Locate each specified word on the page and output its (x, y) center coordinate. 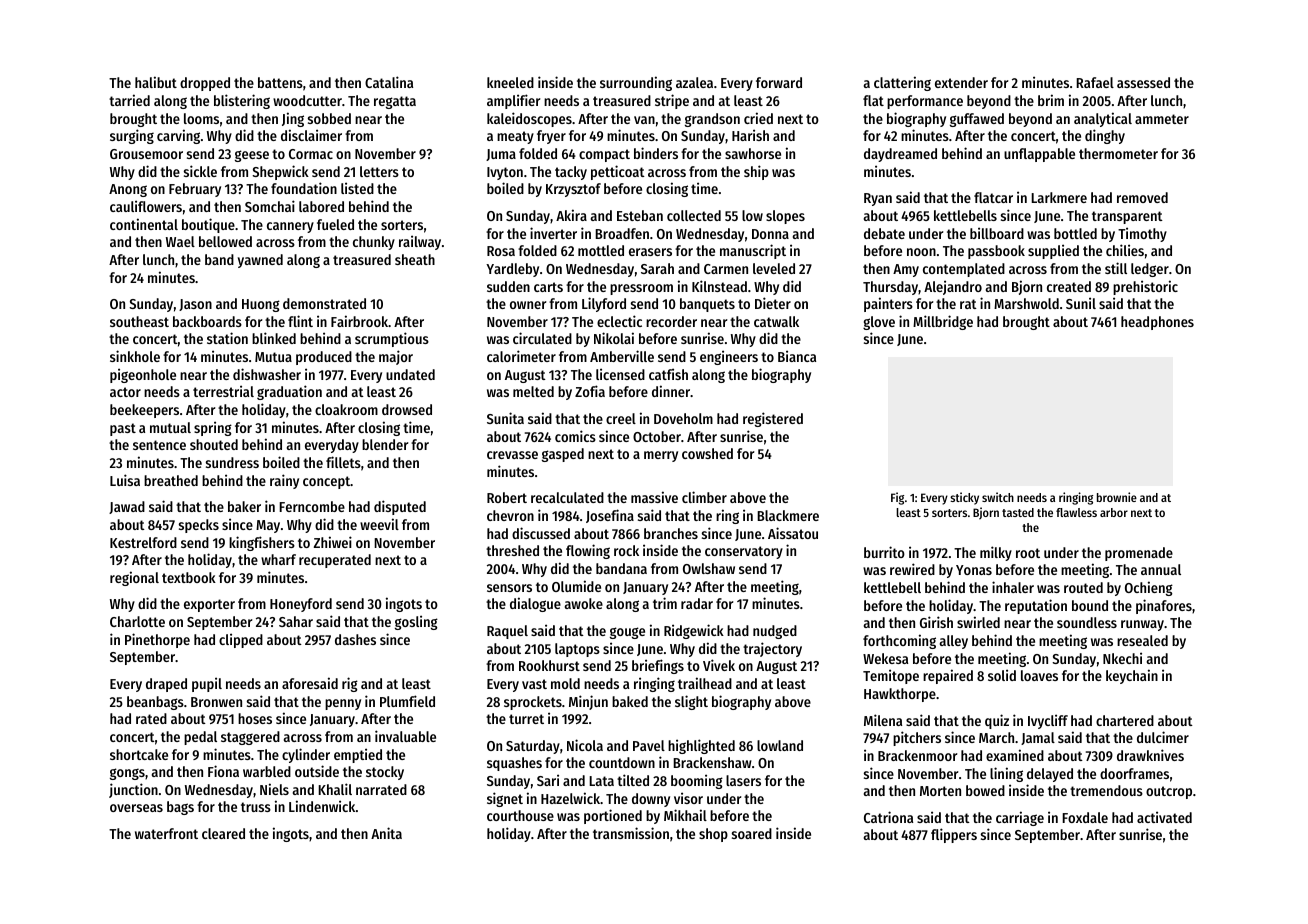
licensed (620, 374)
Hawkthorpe (900, 695)
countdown (622, 762)
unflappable (1039, 155)
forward (779, 82)
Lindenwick (322, 806)
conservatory (744, 552)
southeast (139, 321)
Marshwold (1026, 303)
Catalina (389, 82)
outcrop (1169, 792)
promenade (1139, 554)
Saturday (533, 747)
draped (166, 685)
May (268, 526)
